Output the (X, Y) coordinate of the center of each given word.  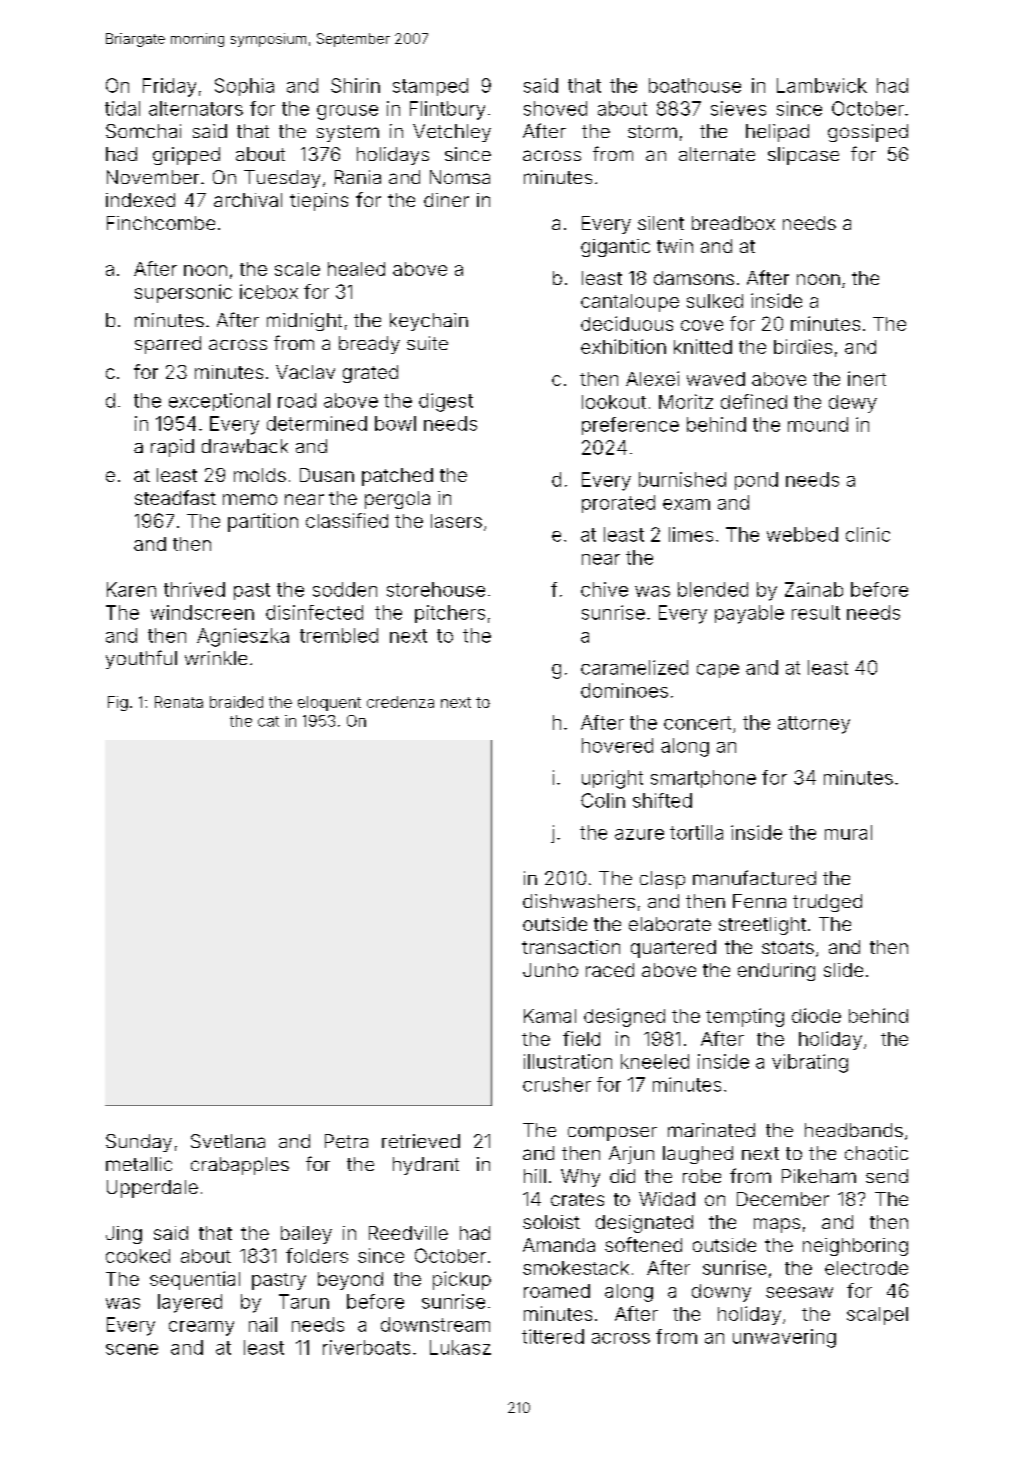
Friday (169, 87)
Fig (118, 703)
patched (397, 477)
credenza (400, 702)
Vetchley (452, 133)
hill (535, 1176)
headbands (854, 1130)
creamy (201, 1328)
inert (867, 378)
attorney (814, 725)
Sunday (139, 1143)
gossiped (868, 133)
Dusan (327, 475)
